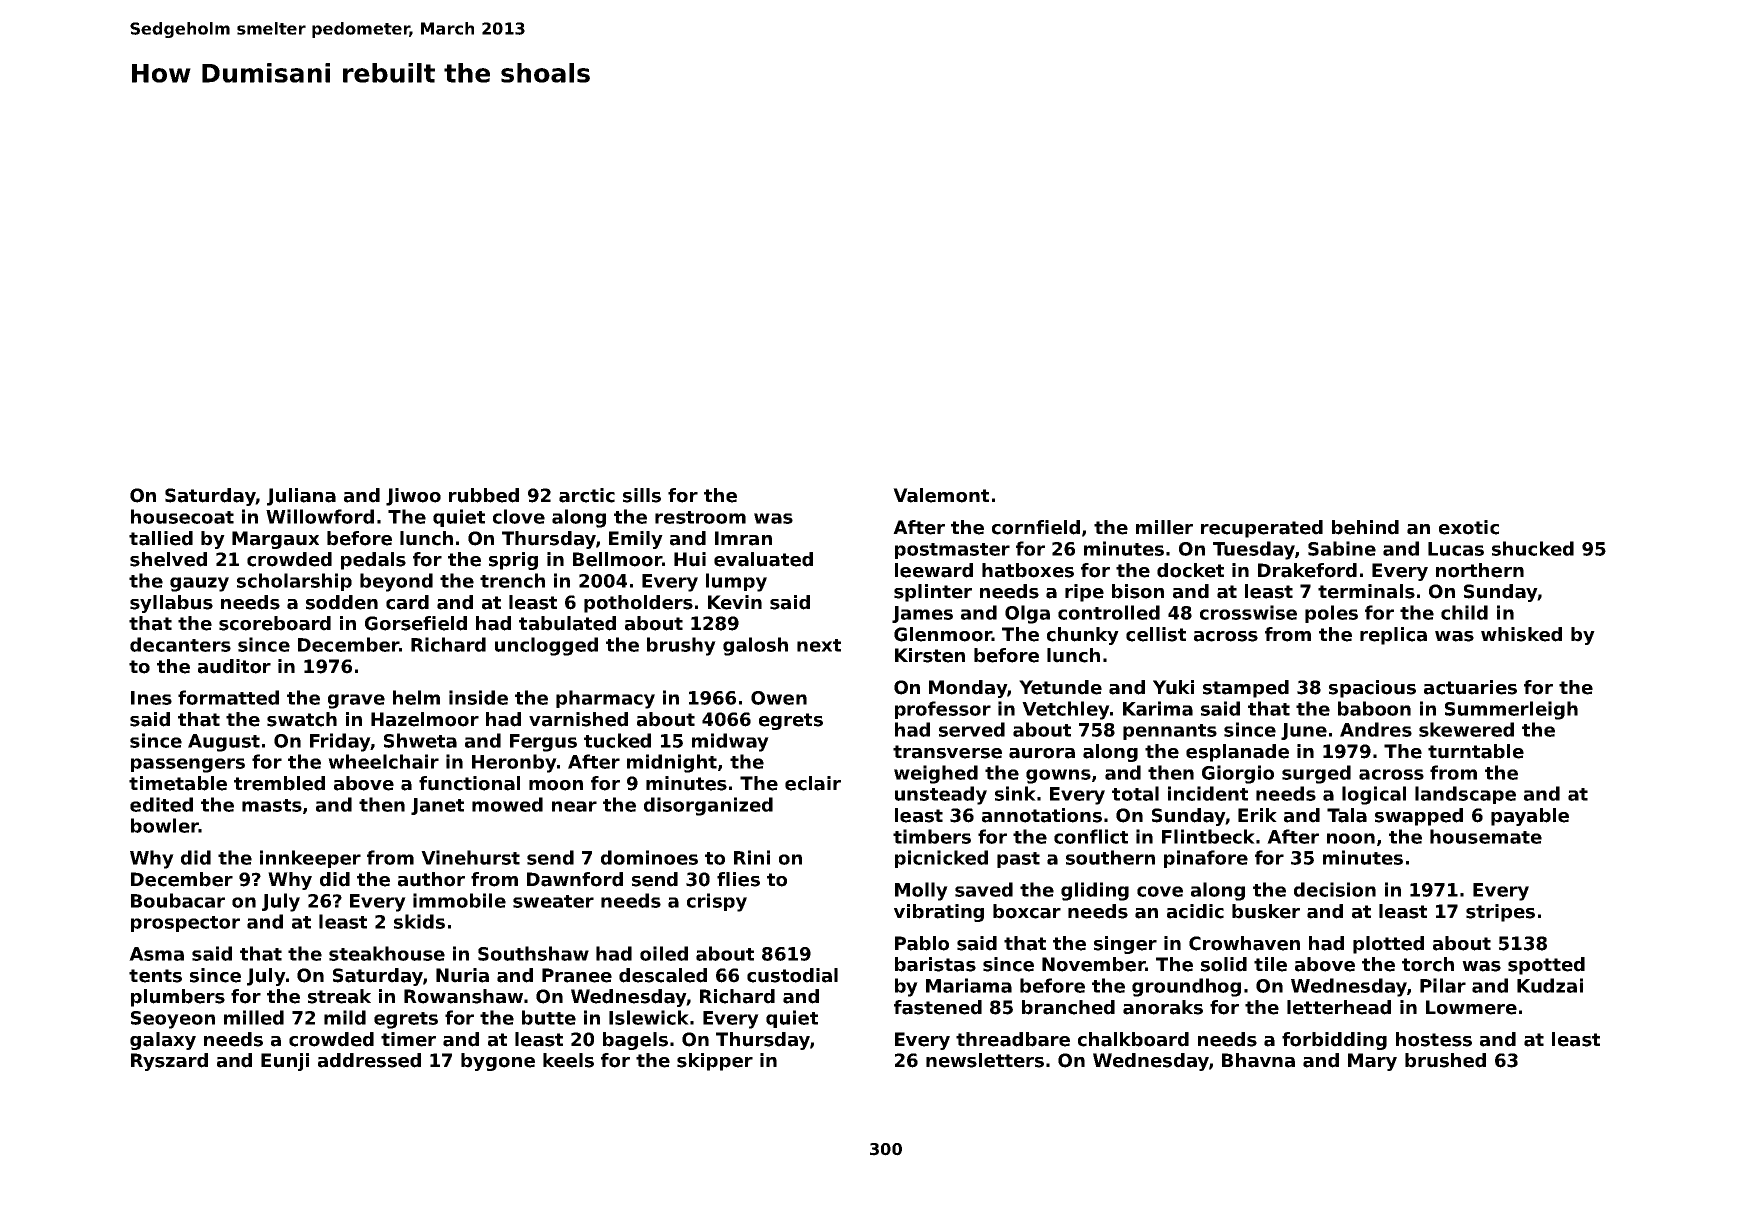  Describe the element at coordinates (1036, 527) in the screenshot. I see `cornfield` at that location.
